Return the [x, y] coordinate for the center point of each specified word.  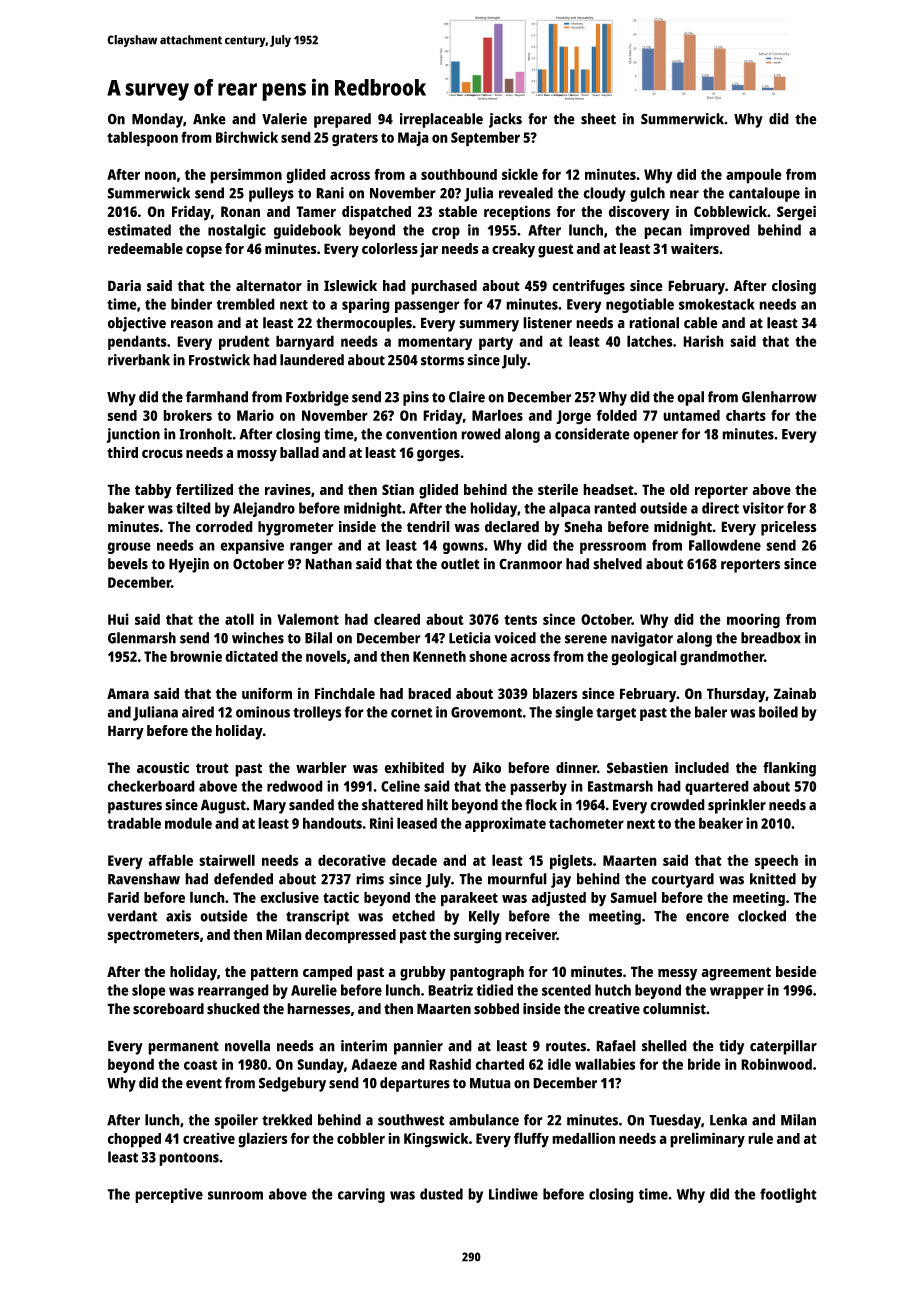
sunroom [235, 1195]
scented [566, 990]
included [702, 768]
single [574, 713]
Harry [126, 732]
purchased [444, 287]
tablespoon [142, 139]
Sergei [796, 213]
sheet [598, 119]
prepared [342, 120]
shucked [233, 1009]
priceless [789, 528]
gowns [463, 548]
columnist [674, 1009]
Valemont [308, 619]
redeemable [145, 248]
